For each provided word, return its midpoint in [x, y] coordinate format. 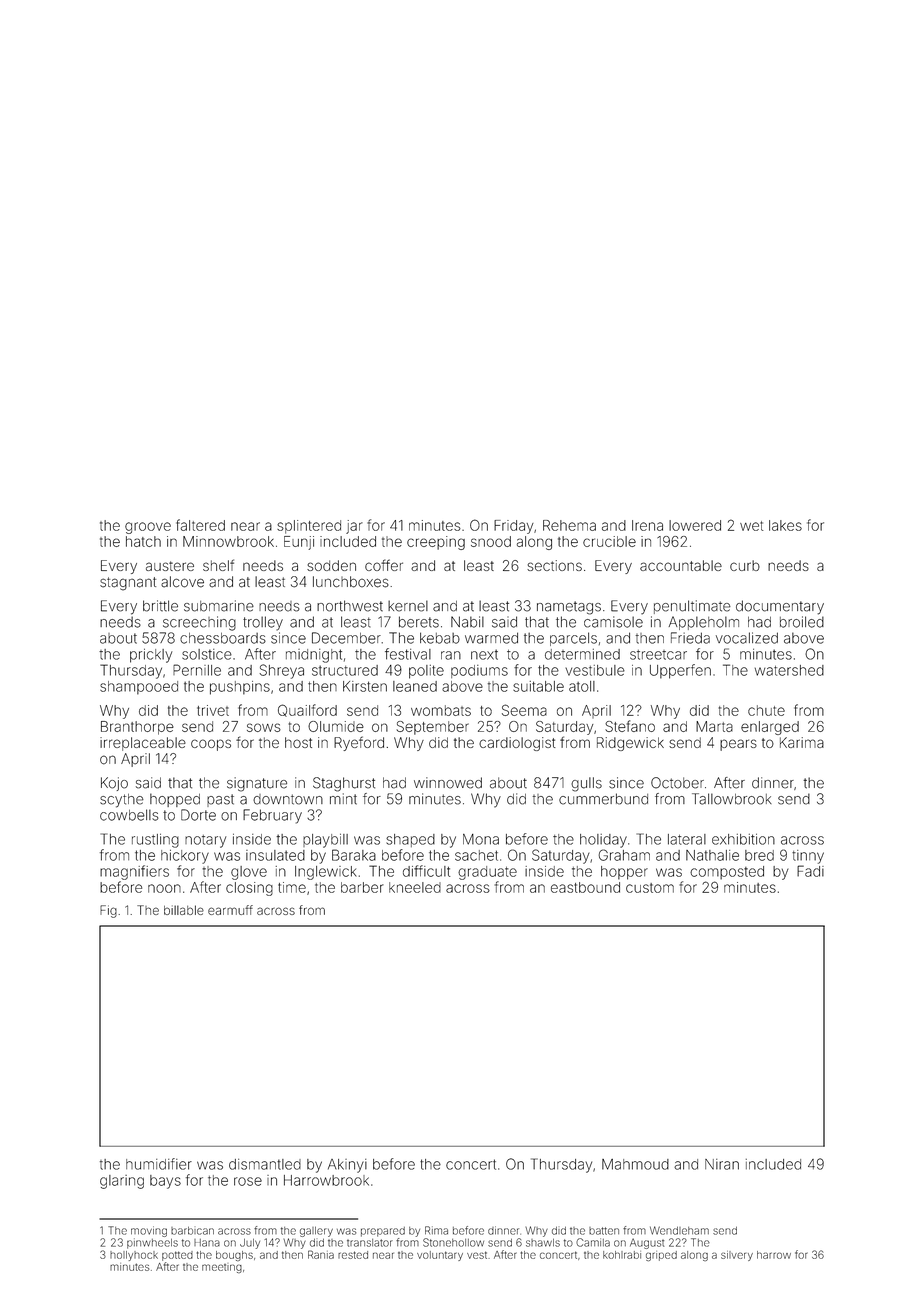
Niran [722, 1164]
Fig [108, 911]
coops [211, 745]
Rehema [569, 525]
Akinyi [347, 1166]
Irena [647, 525]
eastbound [585, 887]
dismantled [265, 1164]
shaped [410, 840]
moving [149, 1231]
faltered [200, 525]
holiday [603, 841]
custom [650, 888]
